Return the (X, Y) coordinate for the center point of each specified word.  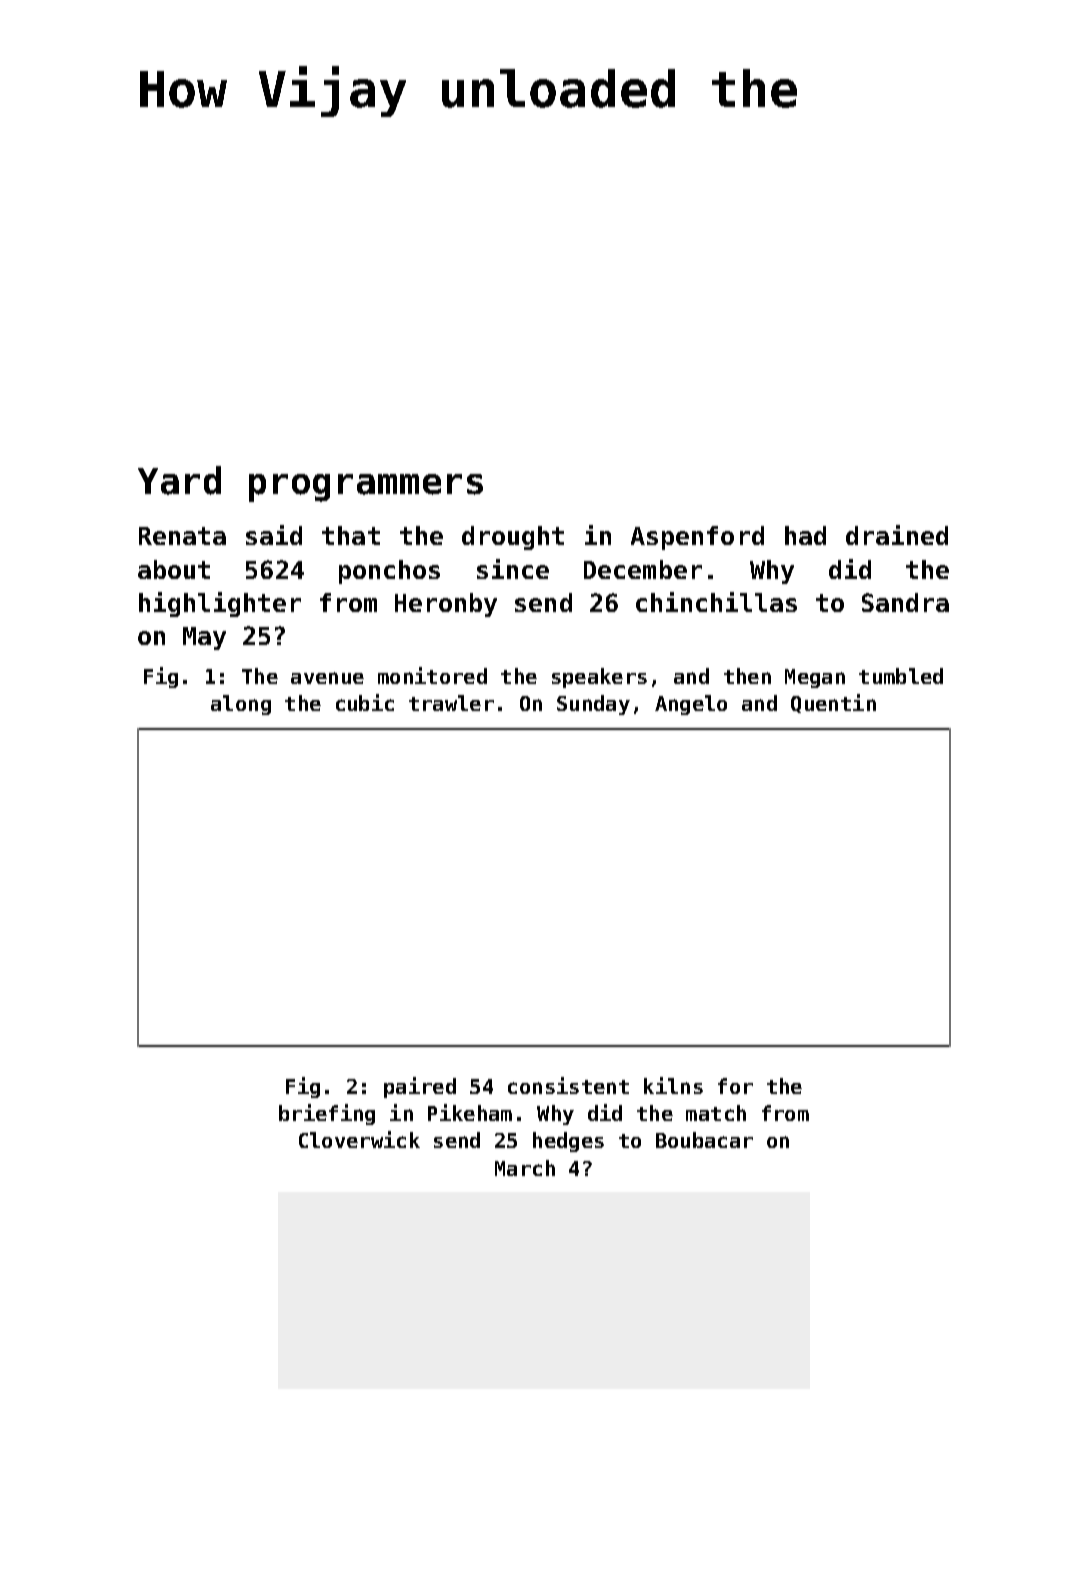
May (204, 638)
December (643, 569)
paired (420, 1087)
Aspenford (697, 538)
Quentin (833, 703)
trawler (451, 703)
